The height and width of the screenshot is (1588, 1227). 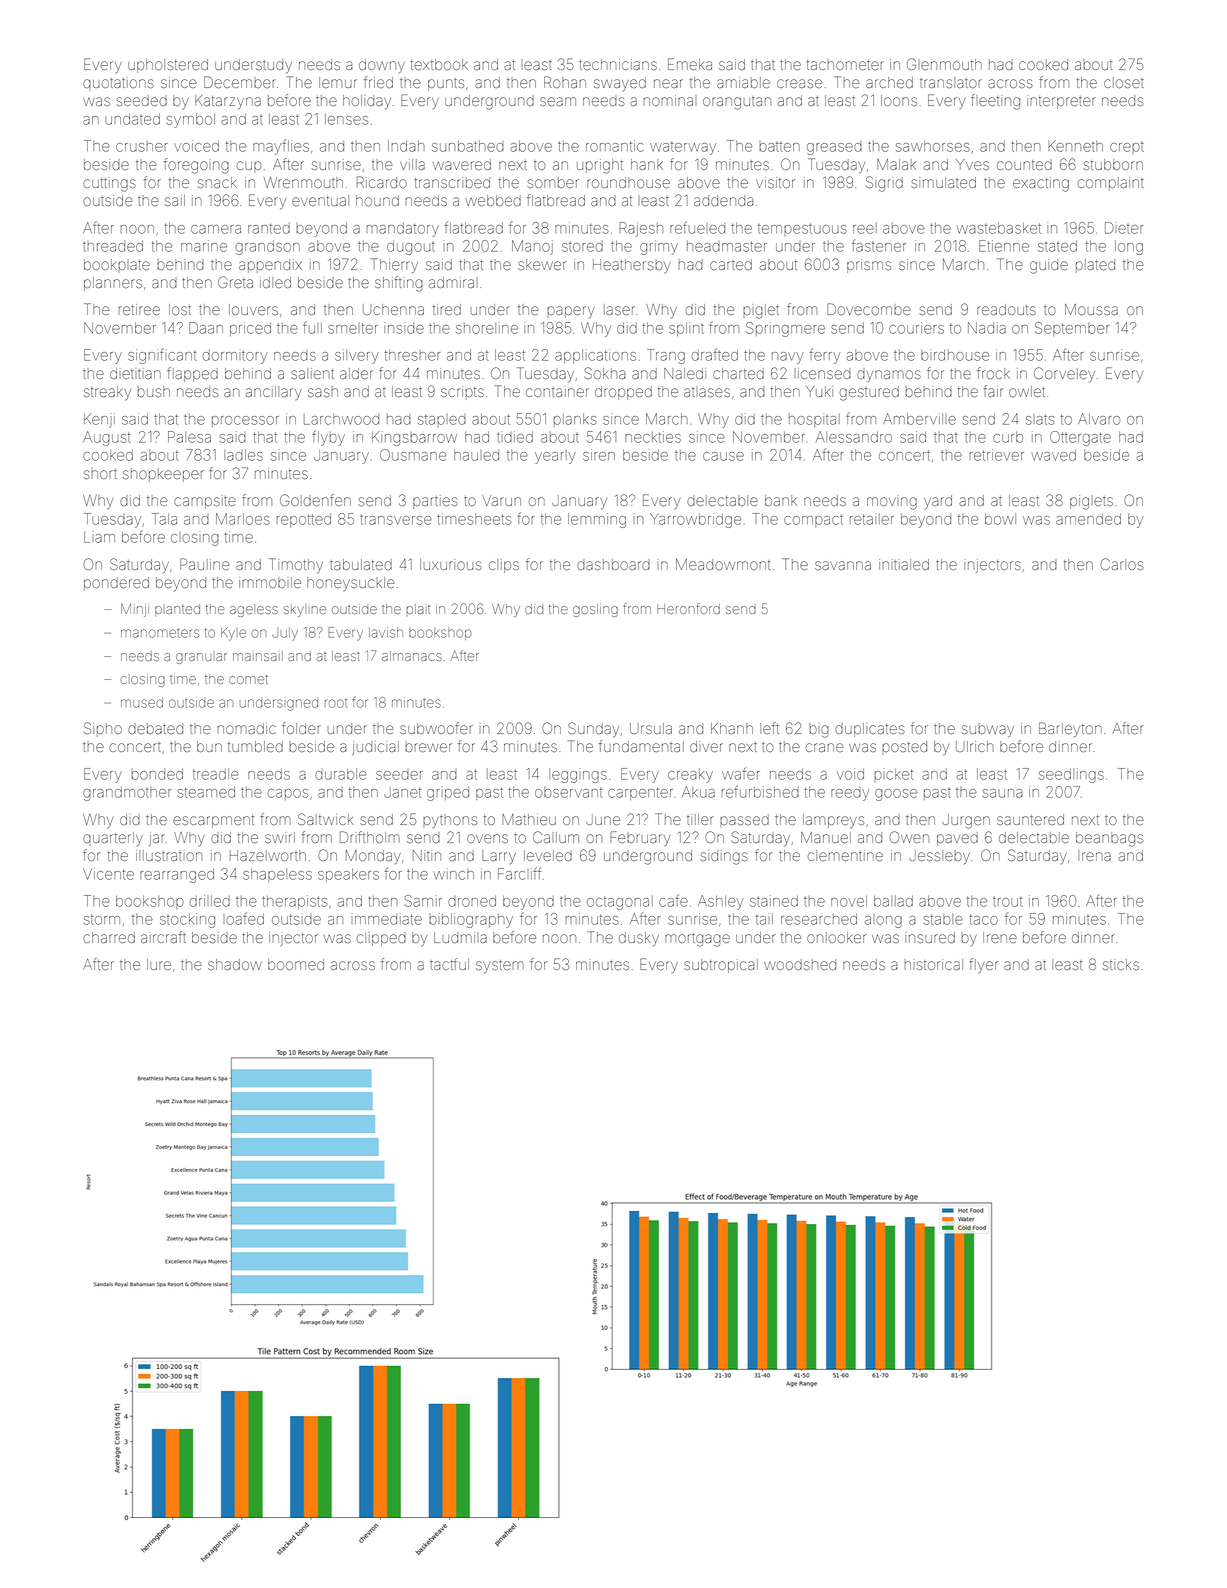 I want to click on stored, so click(x=582, y=246).
